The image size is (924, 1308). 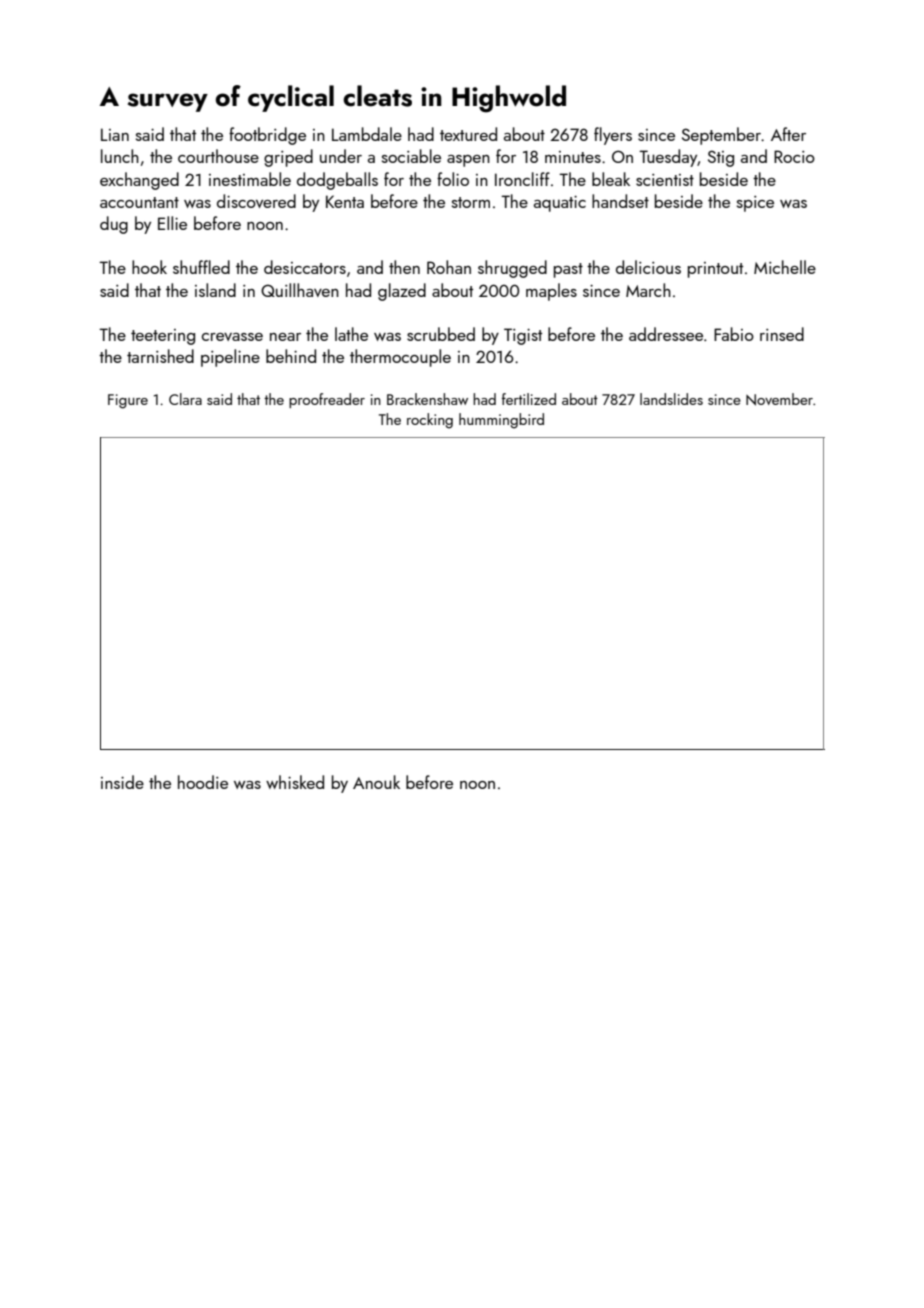 What do you see at coordinates (203, 782) in the document?
I see `hoodie` at bounding box center [203, 782].
